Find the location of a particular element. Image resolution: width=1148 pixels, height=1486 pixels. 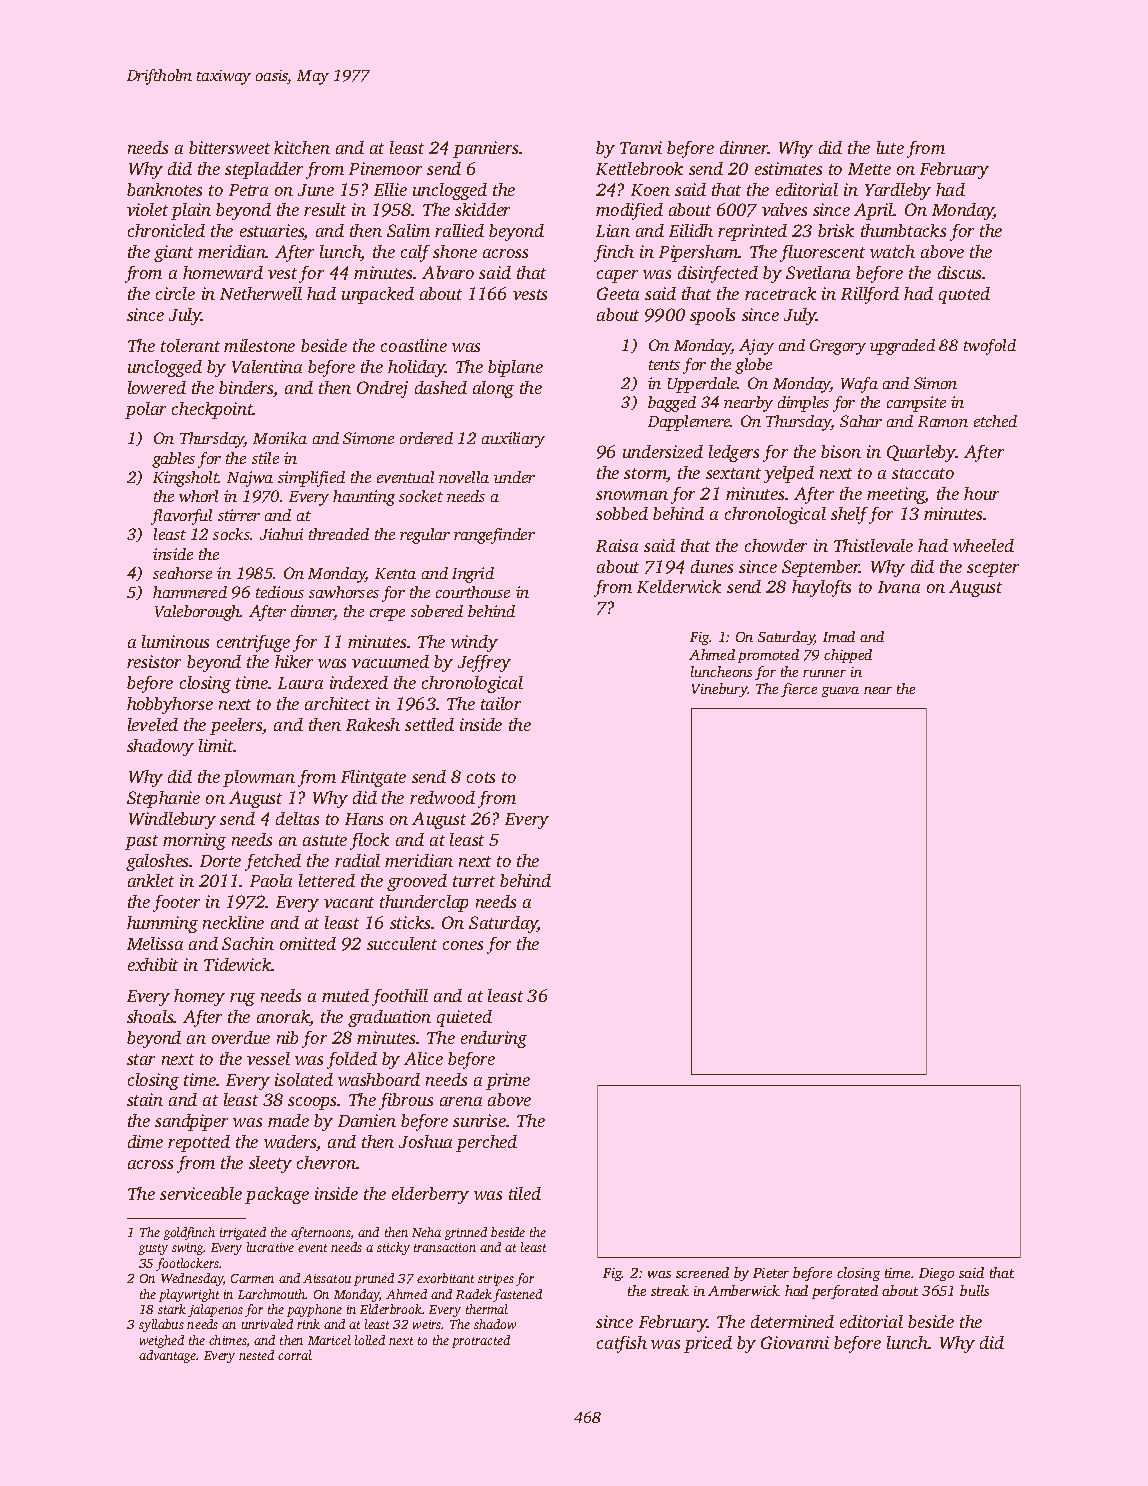

hobbyhorse is located at coordinates (170, 705).
